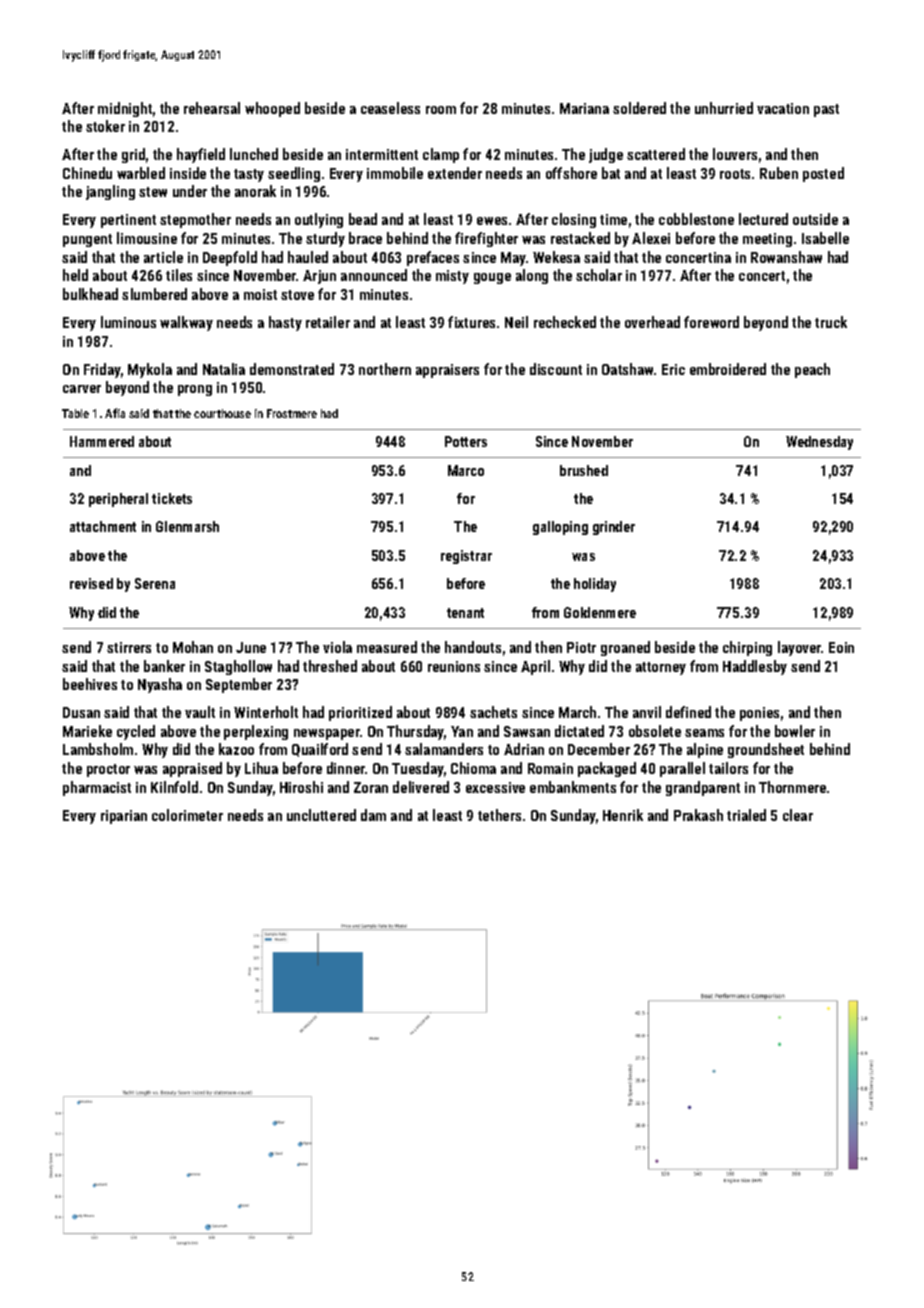 This document has width=924, height=1308. I want to click on offshore, so click(571, 173).
